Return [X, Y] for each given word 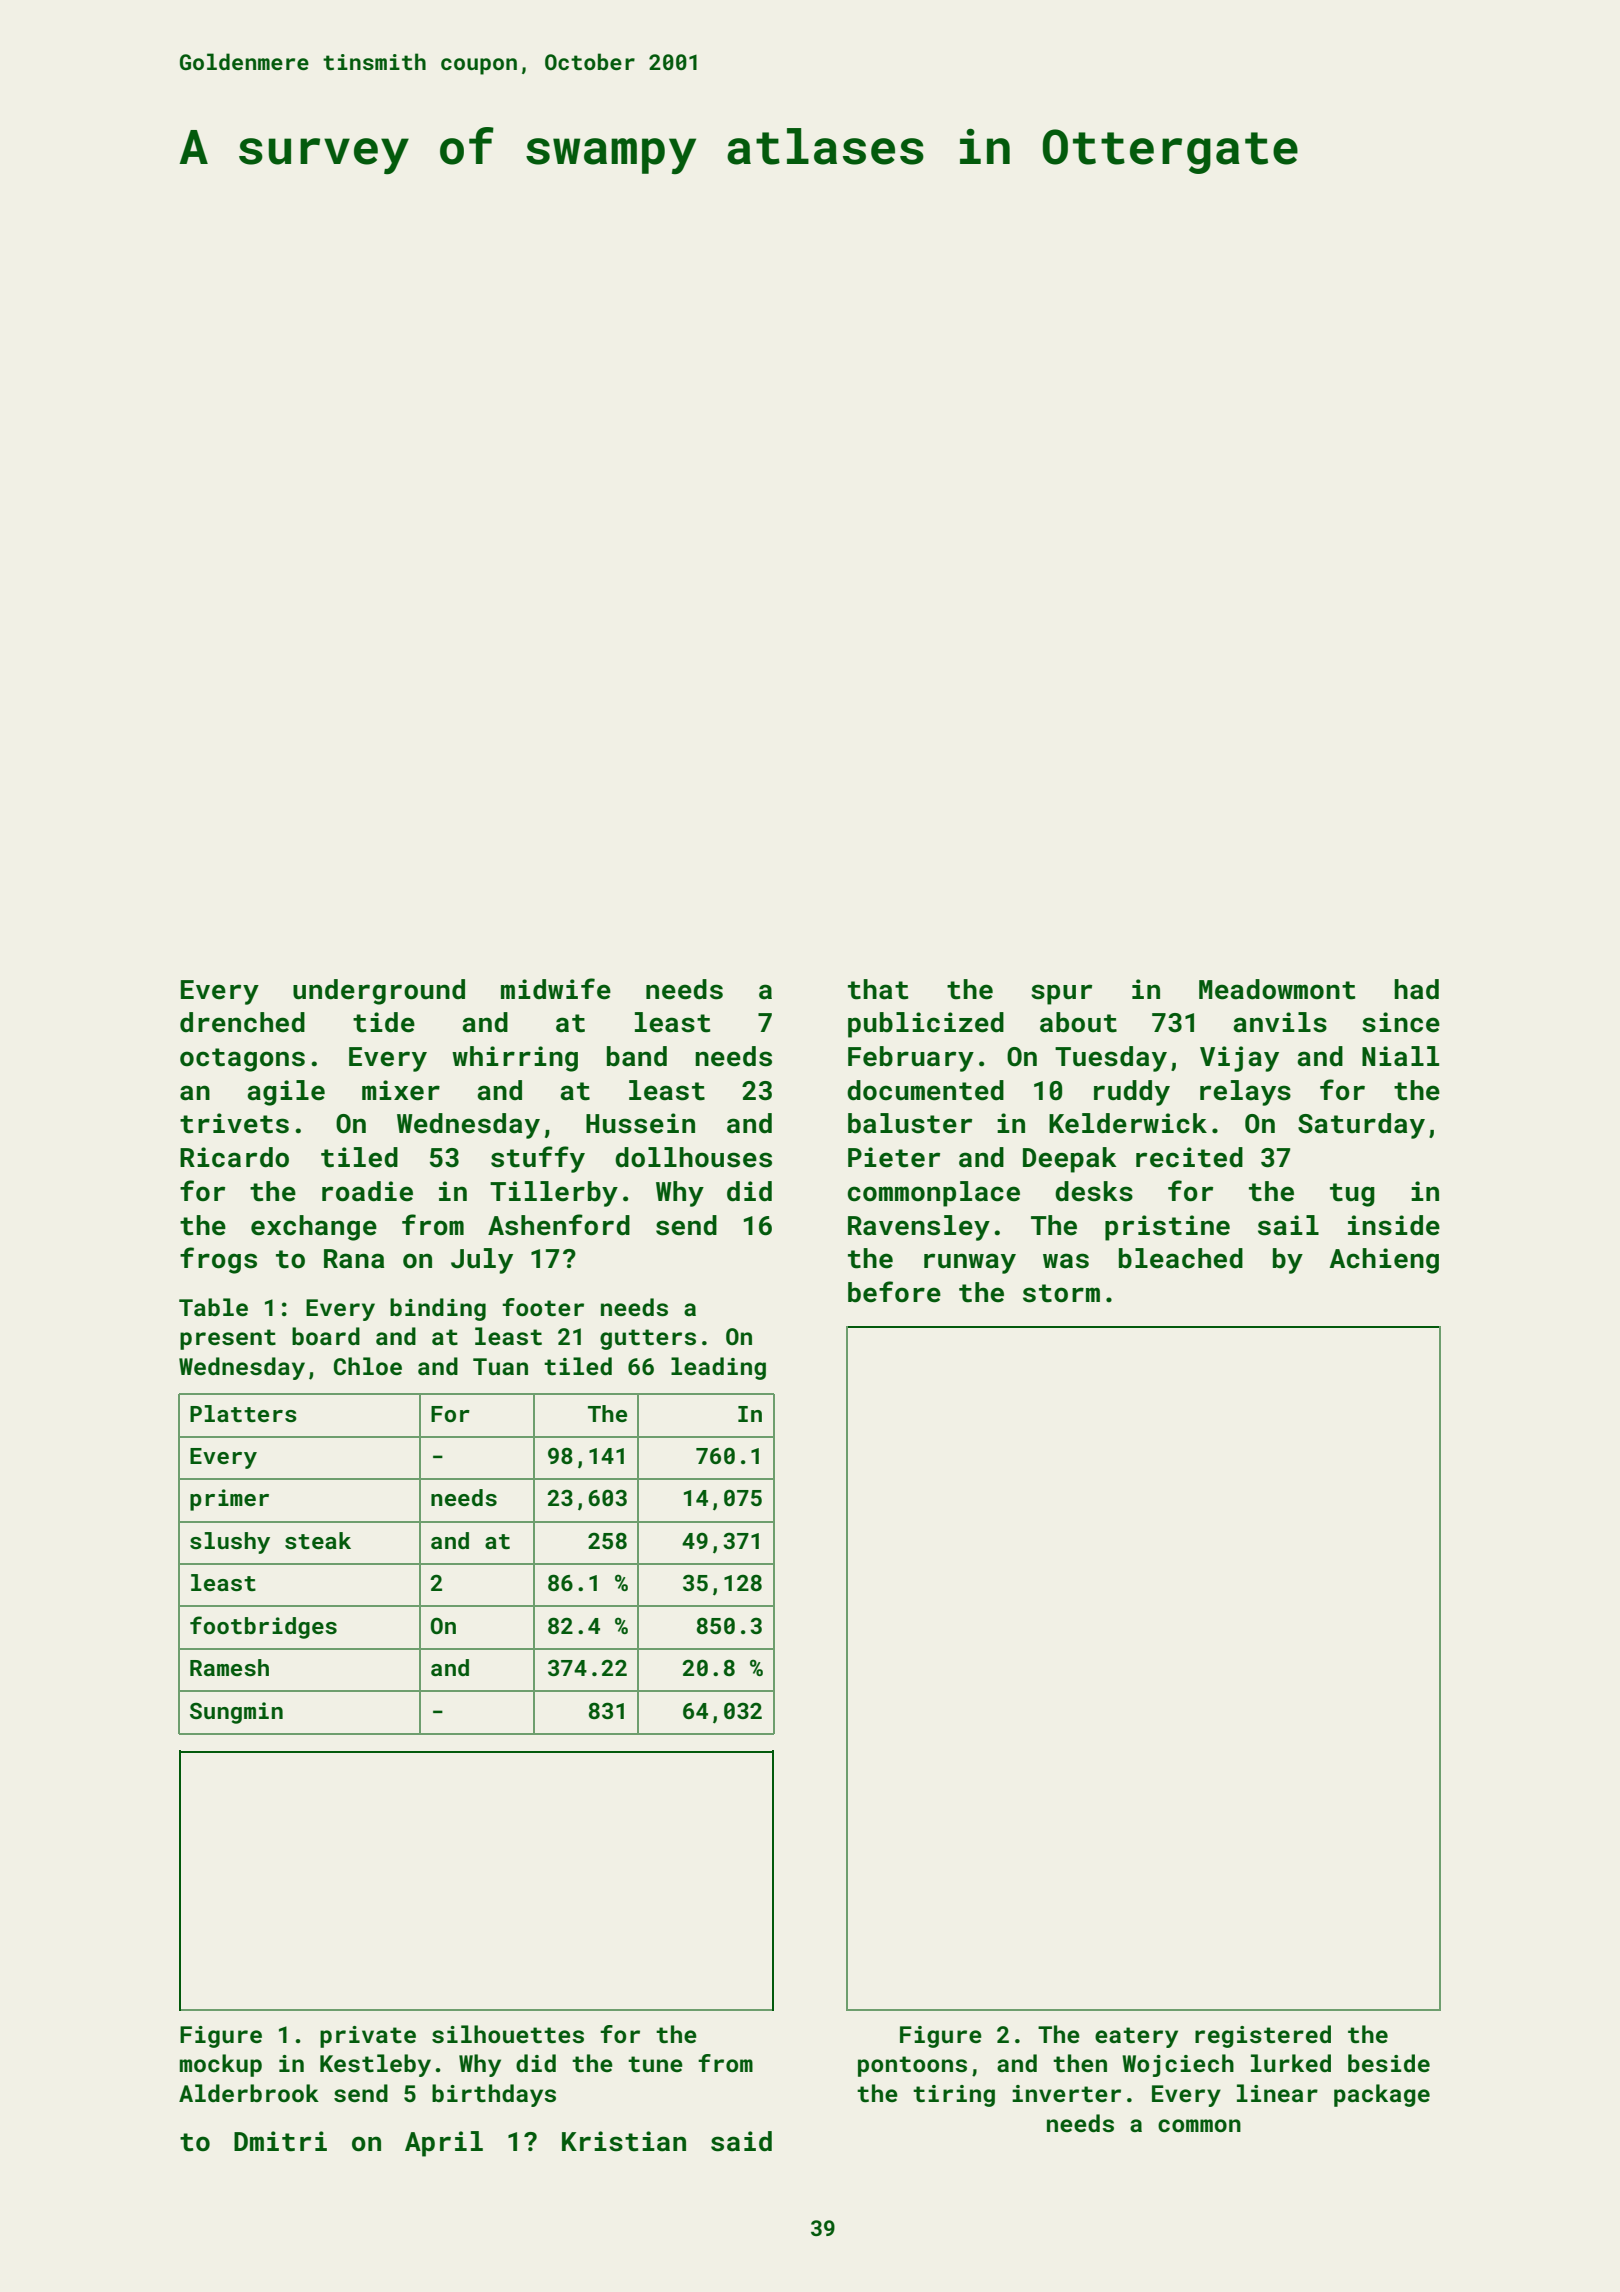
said [741, 2141]
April [444, 2144]
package [1382, 2095]
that [878, 989]
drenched [242, 1022]
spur [1061, 994]
